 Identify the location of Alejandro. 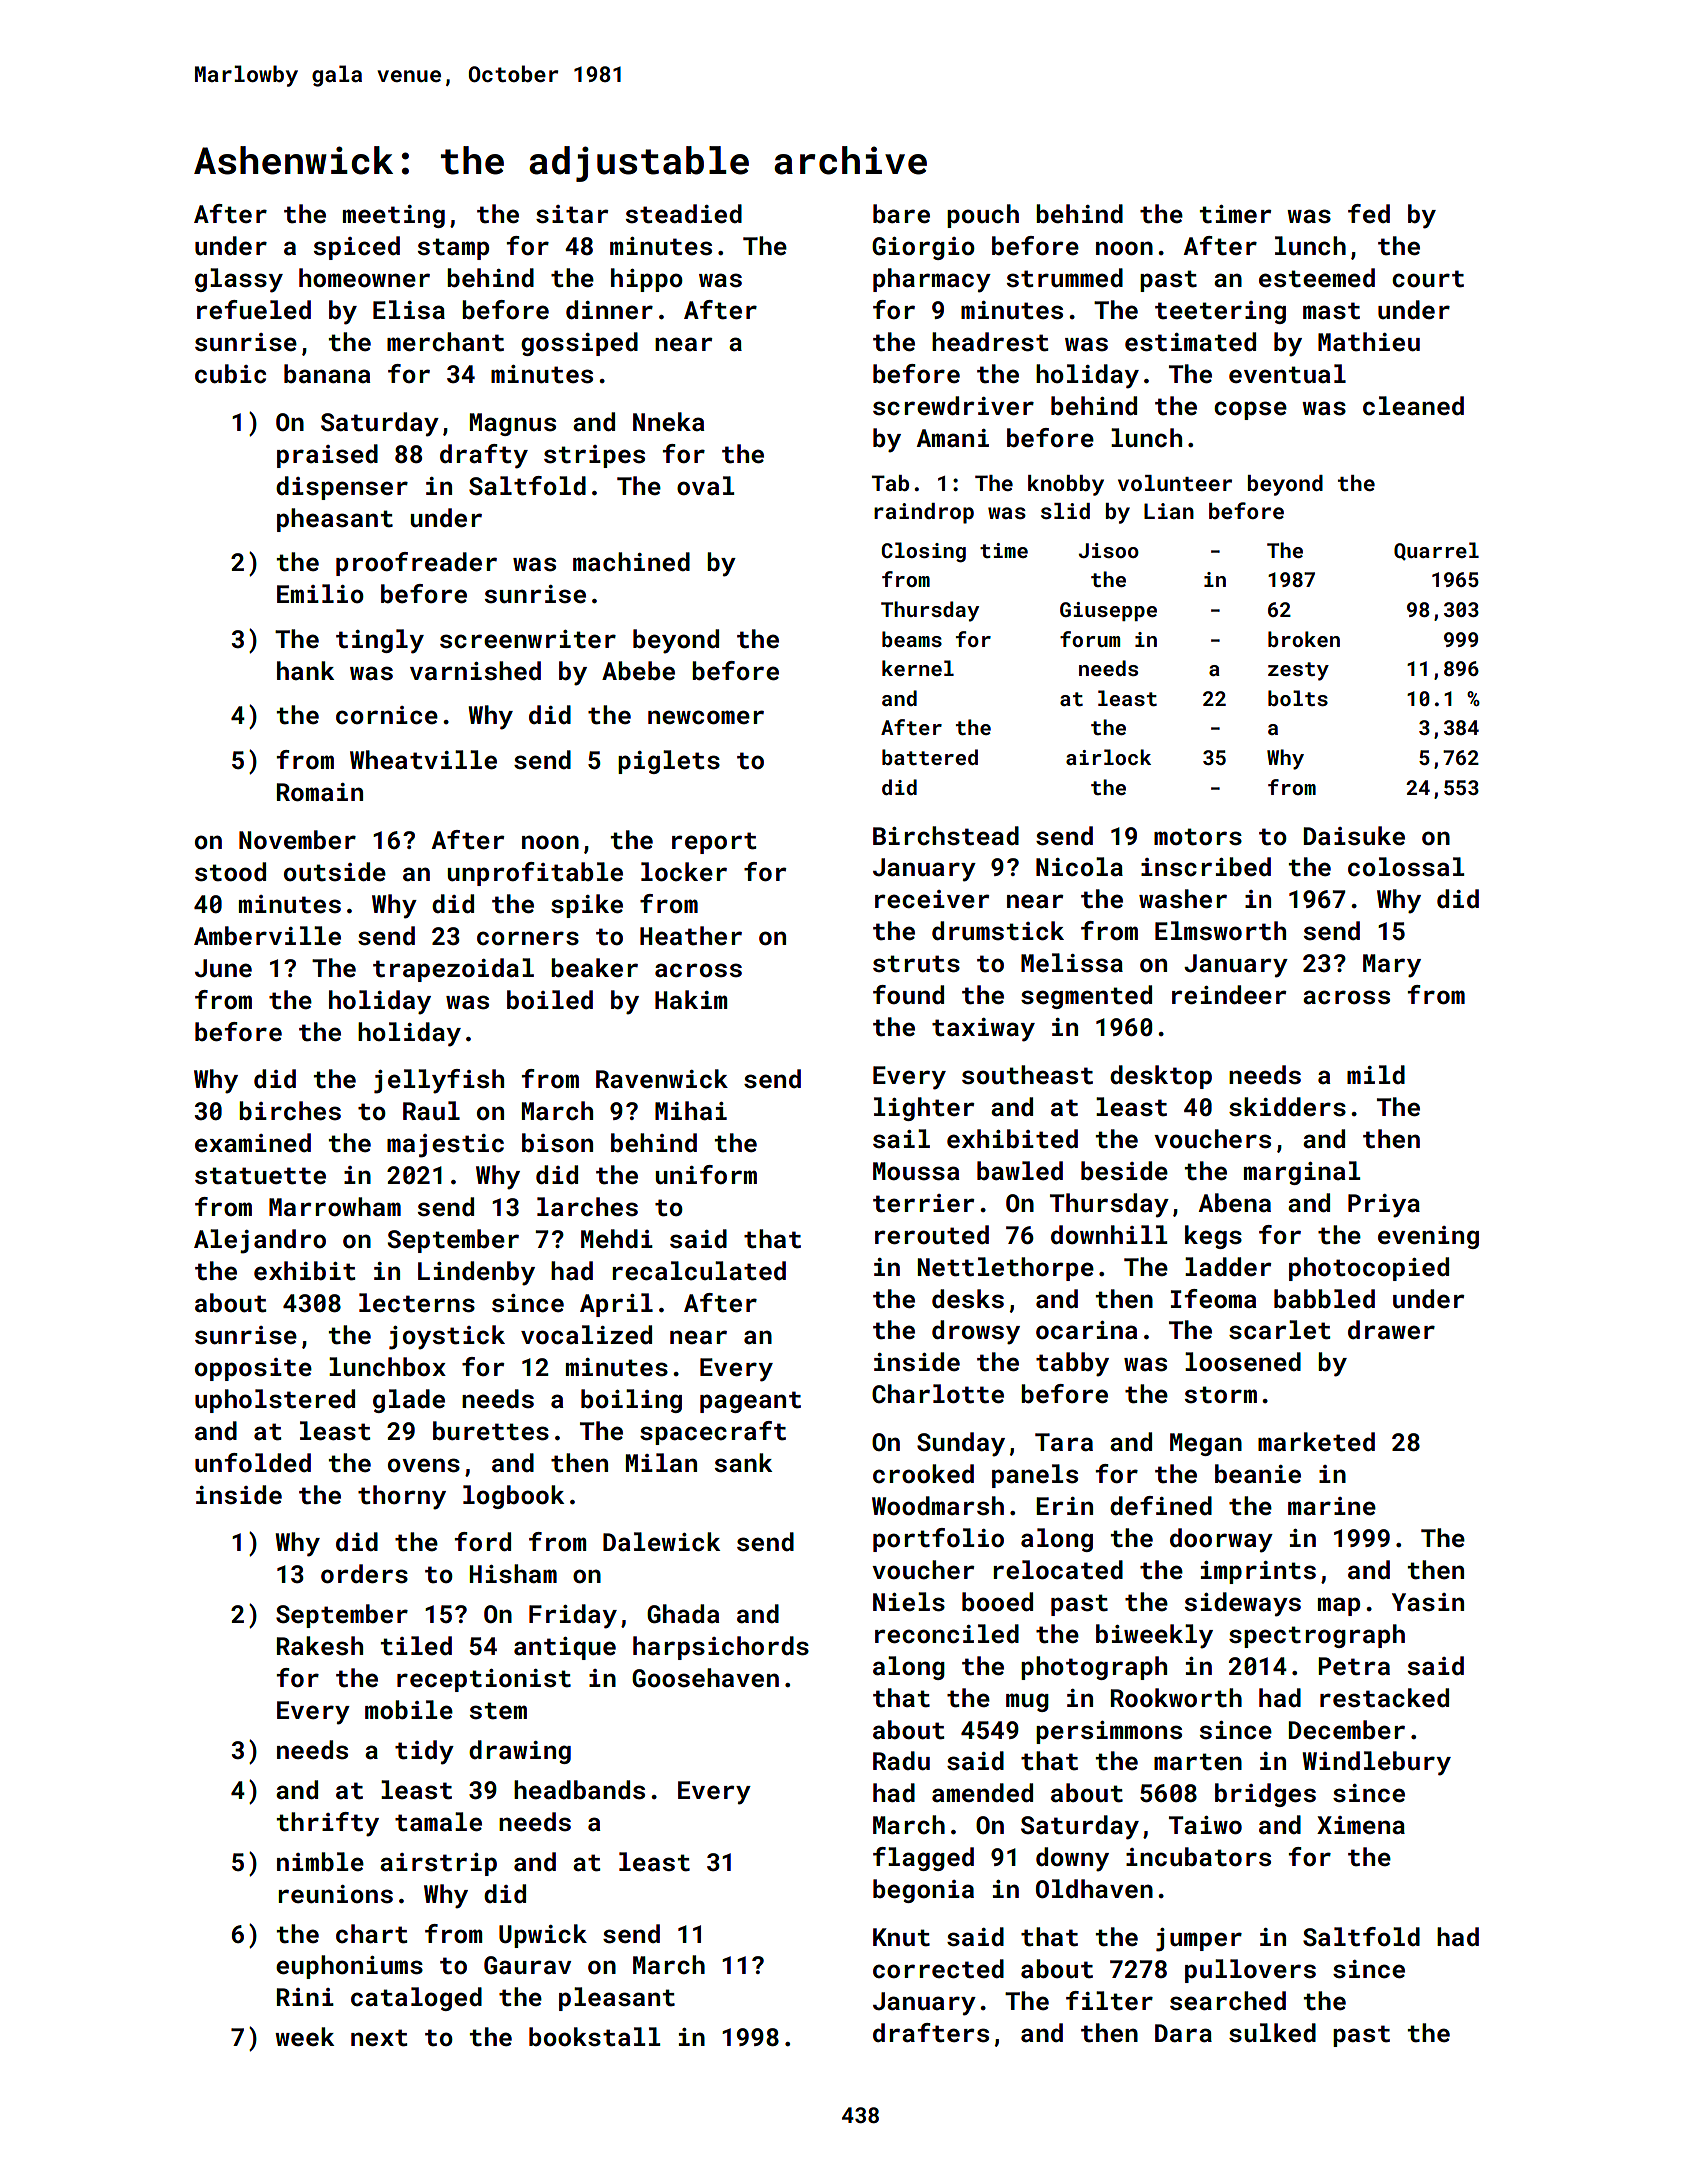
(260, 1241).
